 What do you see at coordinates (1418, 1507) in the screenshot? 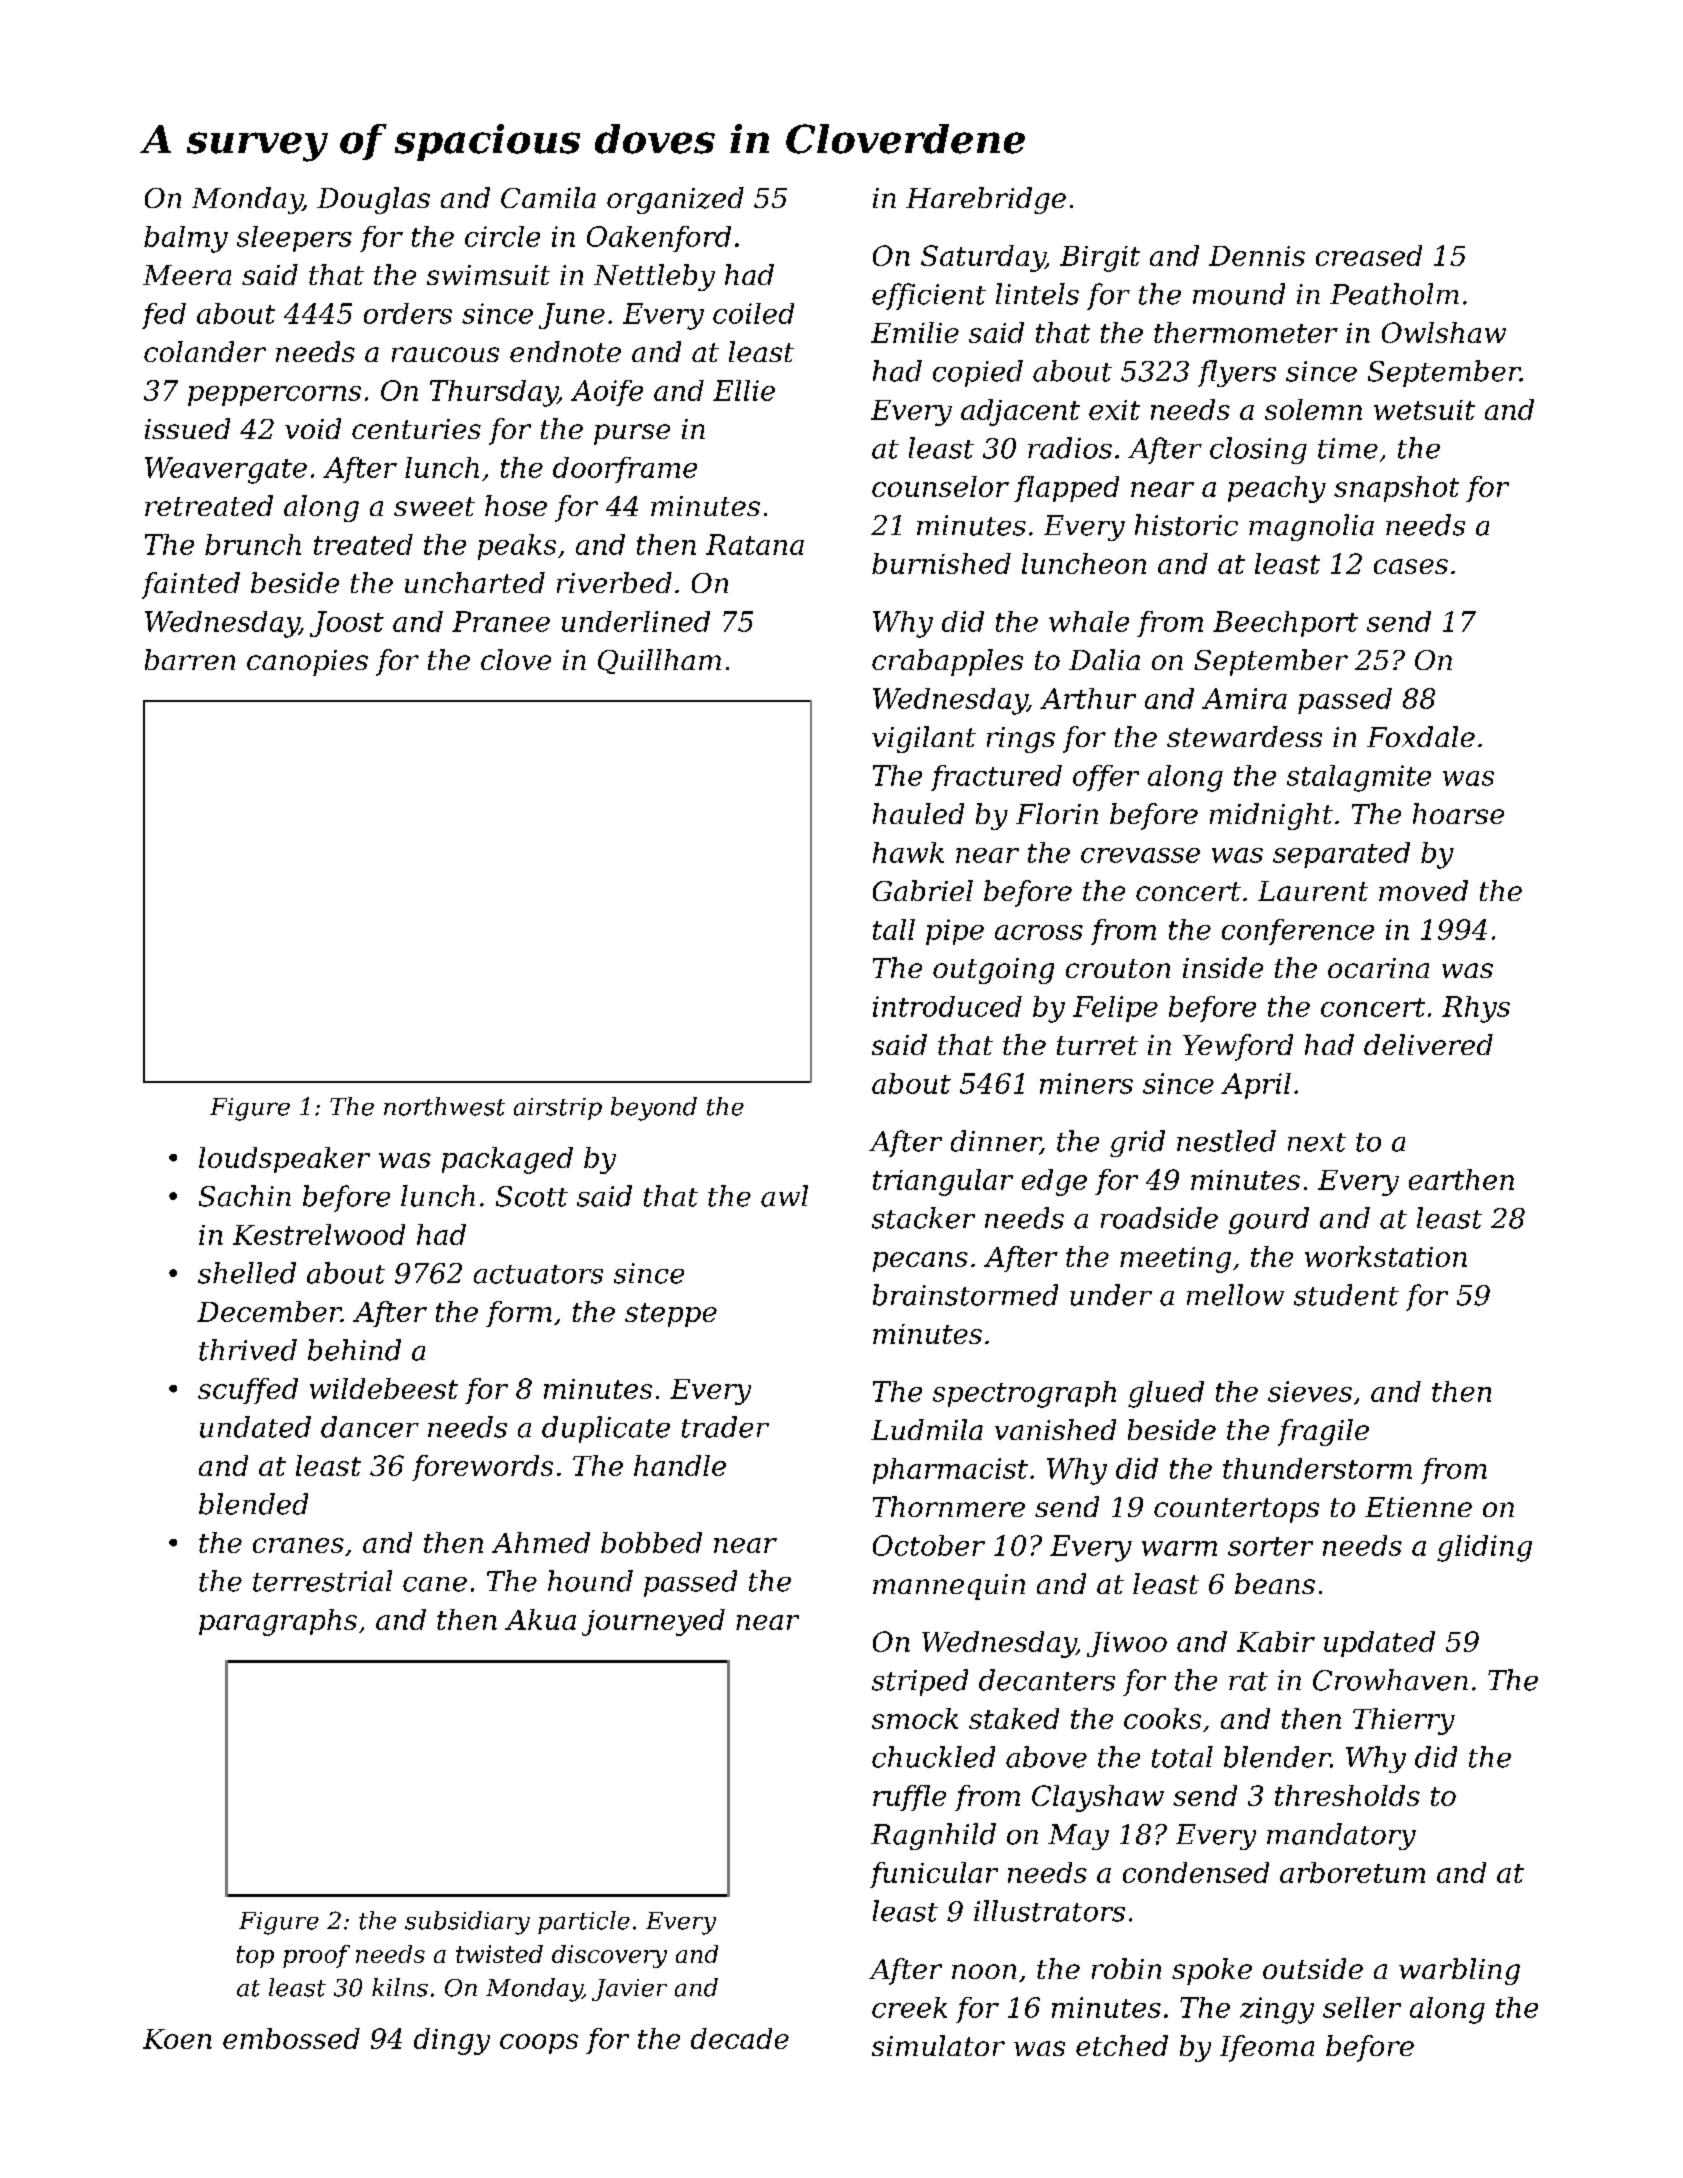
I see `Etienne` at bounding box center [1418, 1507].
